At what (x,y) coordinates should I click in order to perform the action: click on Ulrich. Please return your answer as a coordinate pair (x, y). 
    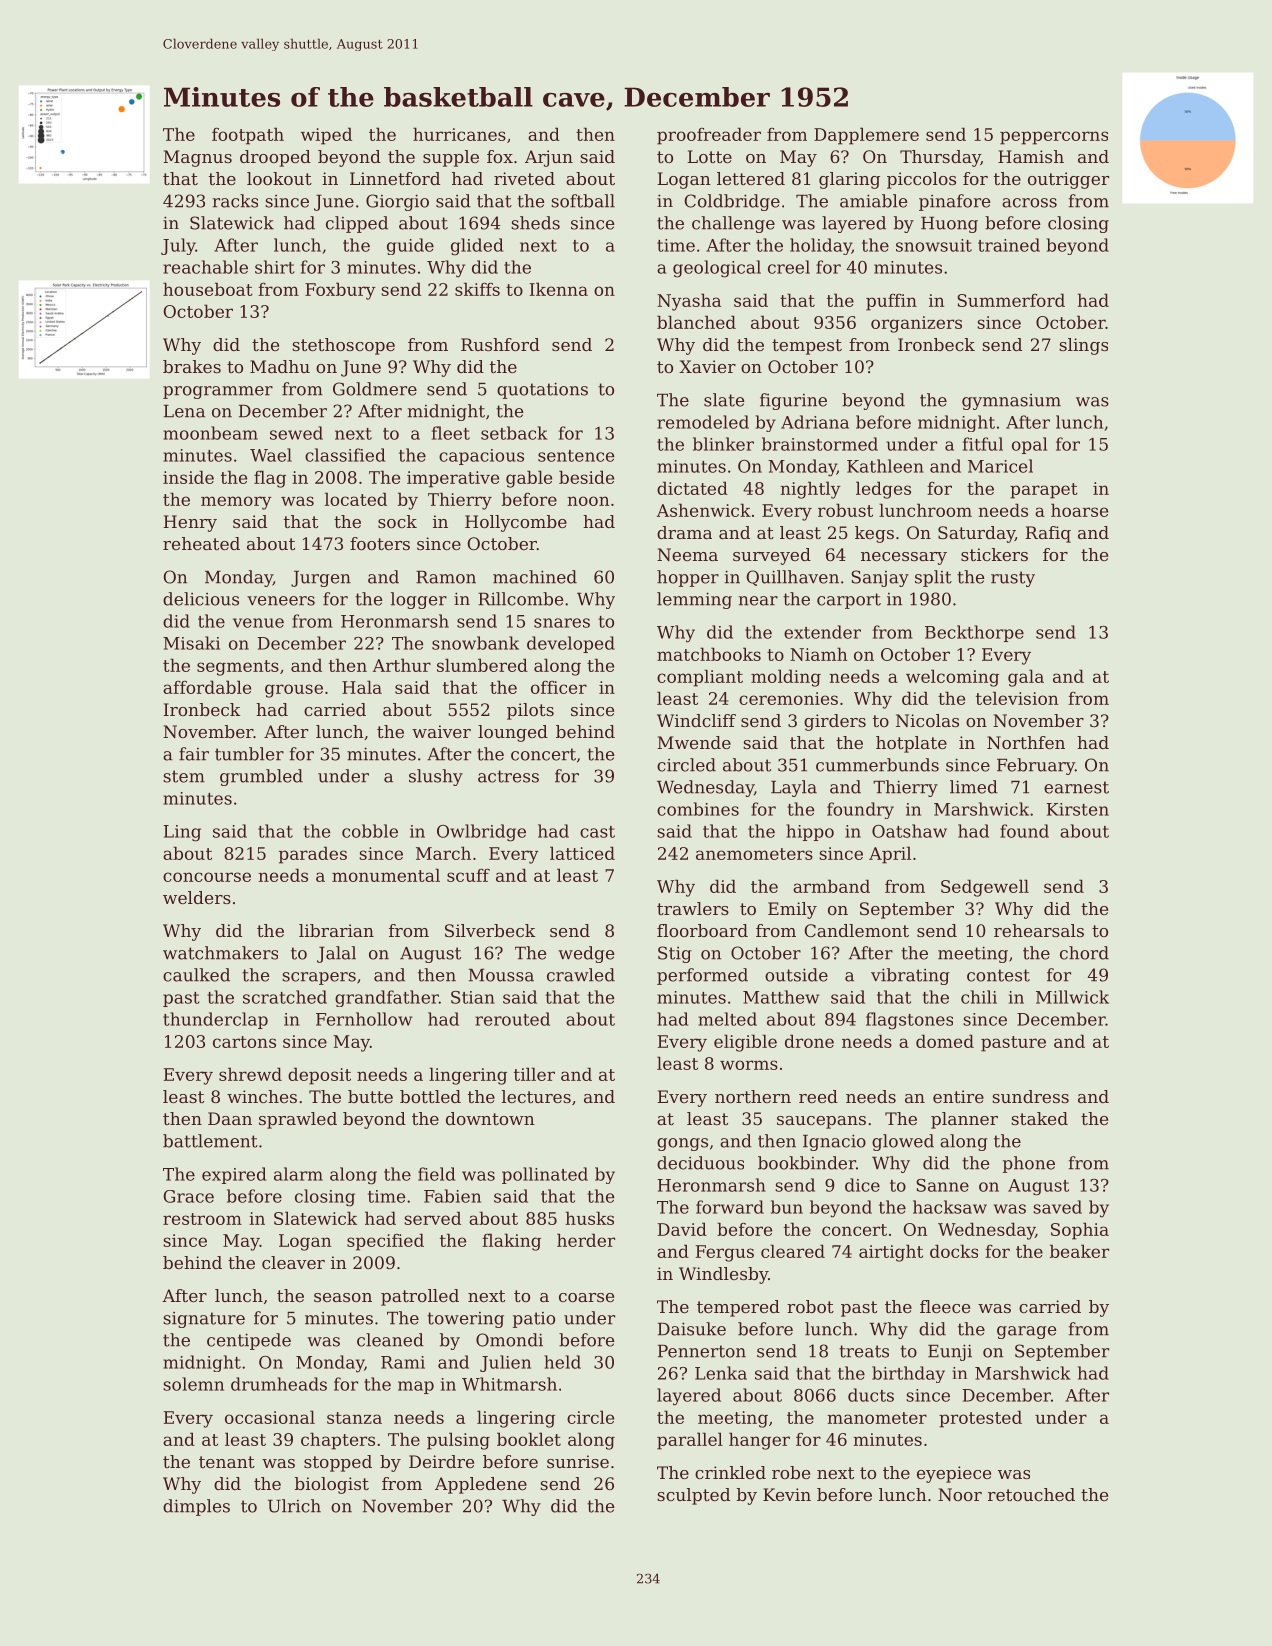
    Looking at the image, I should click on (294, 1506).
